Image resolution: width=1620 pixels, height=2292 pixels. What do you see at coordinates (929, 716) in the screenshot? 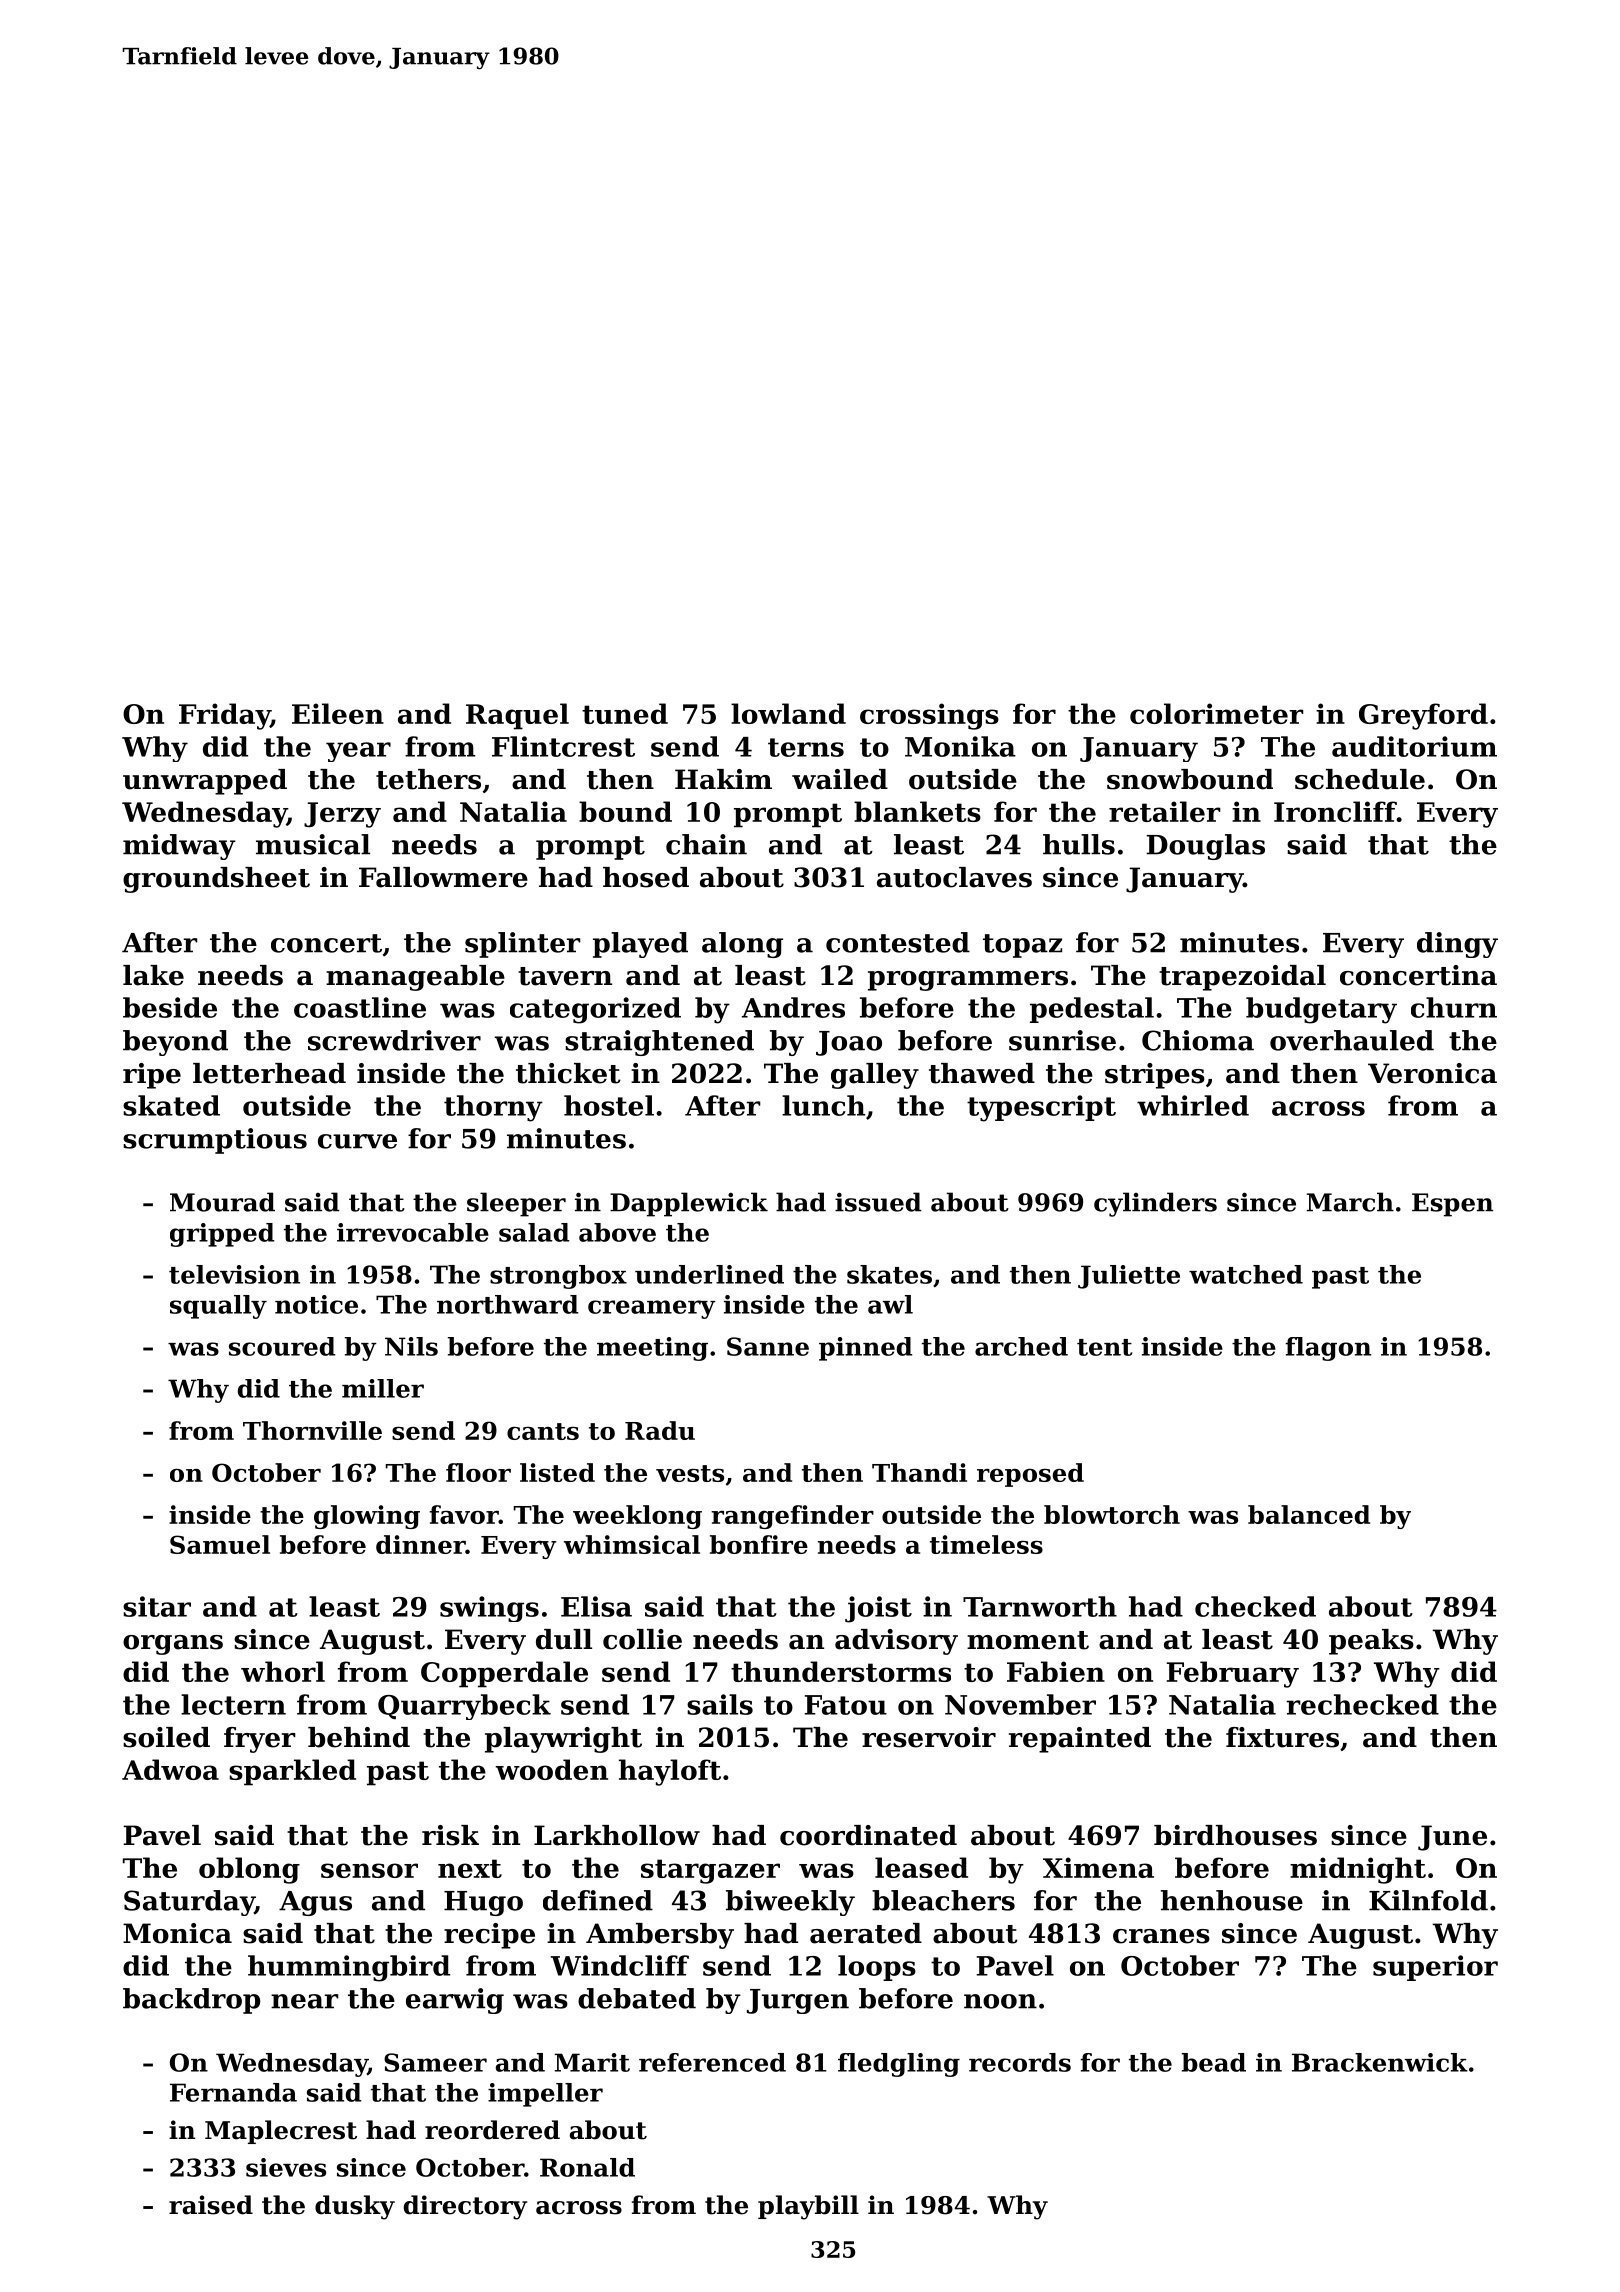
I see `crossings` at bounding box center [929, 716].
